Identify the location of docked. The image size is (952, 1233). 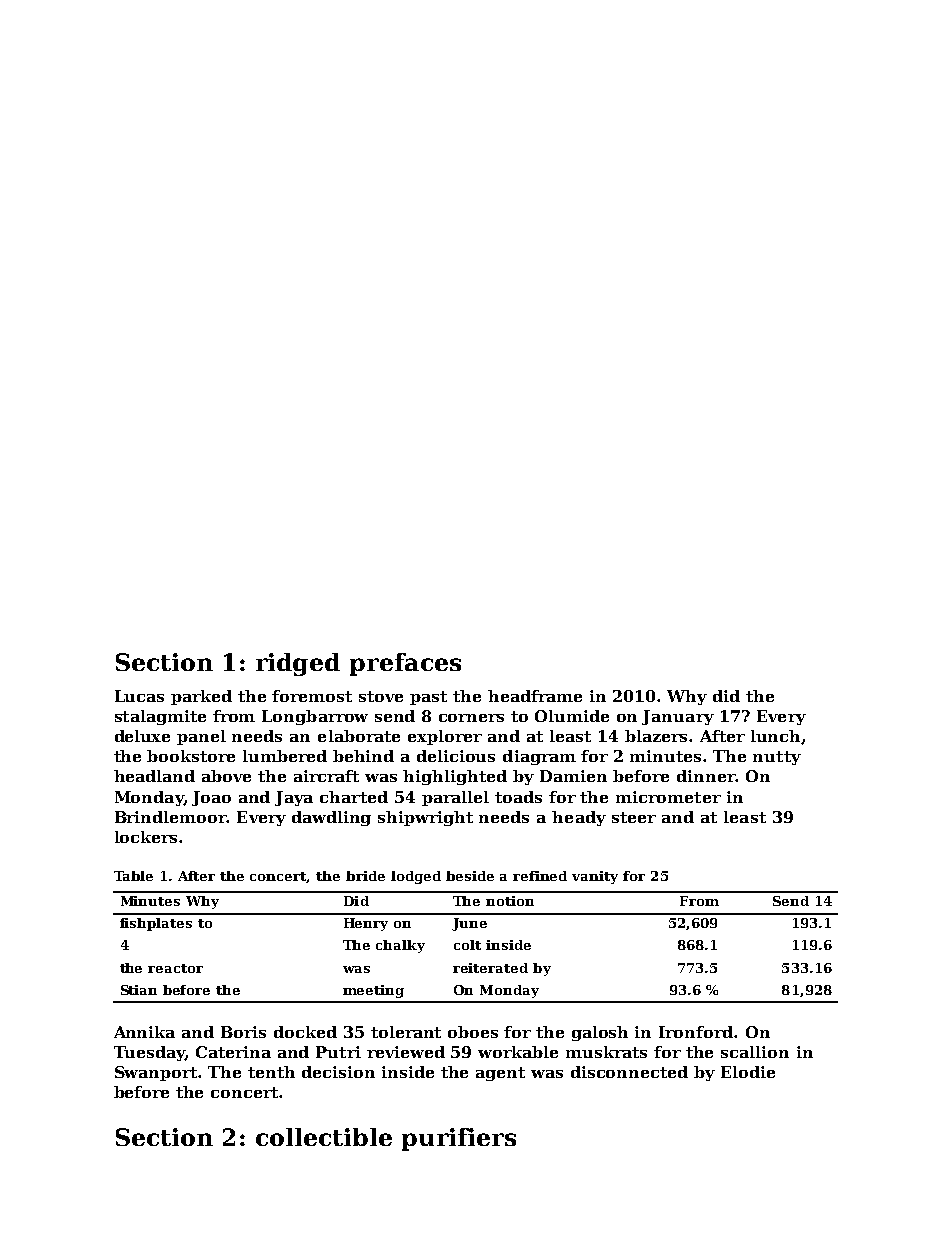
(305, 1032).
